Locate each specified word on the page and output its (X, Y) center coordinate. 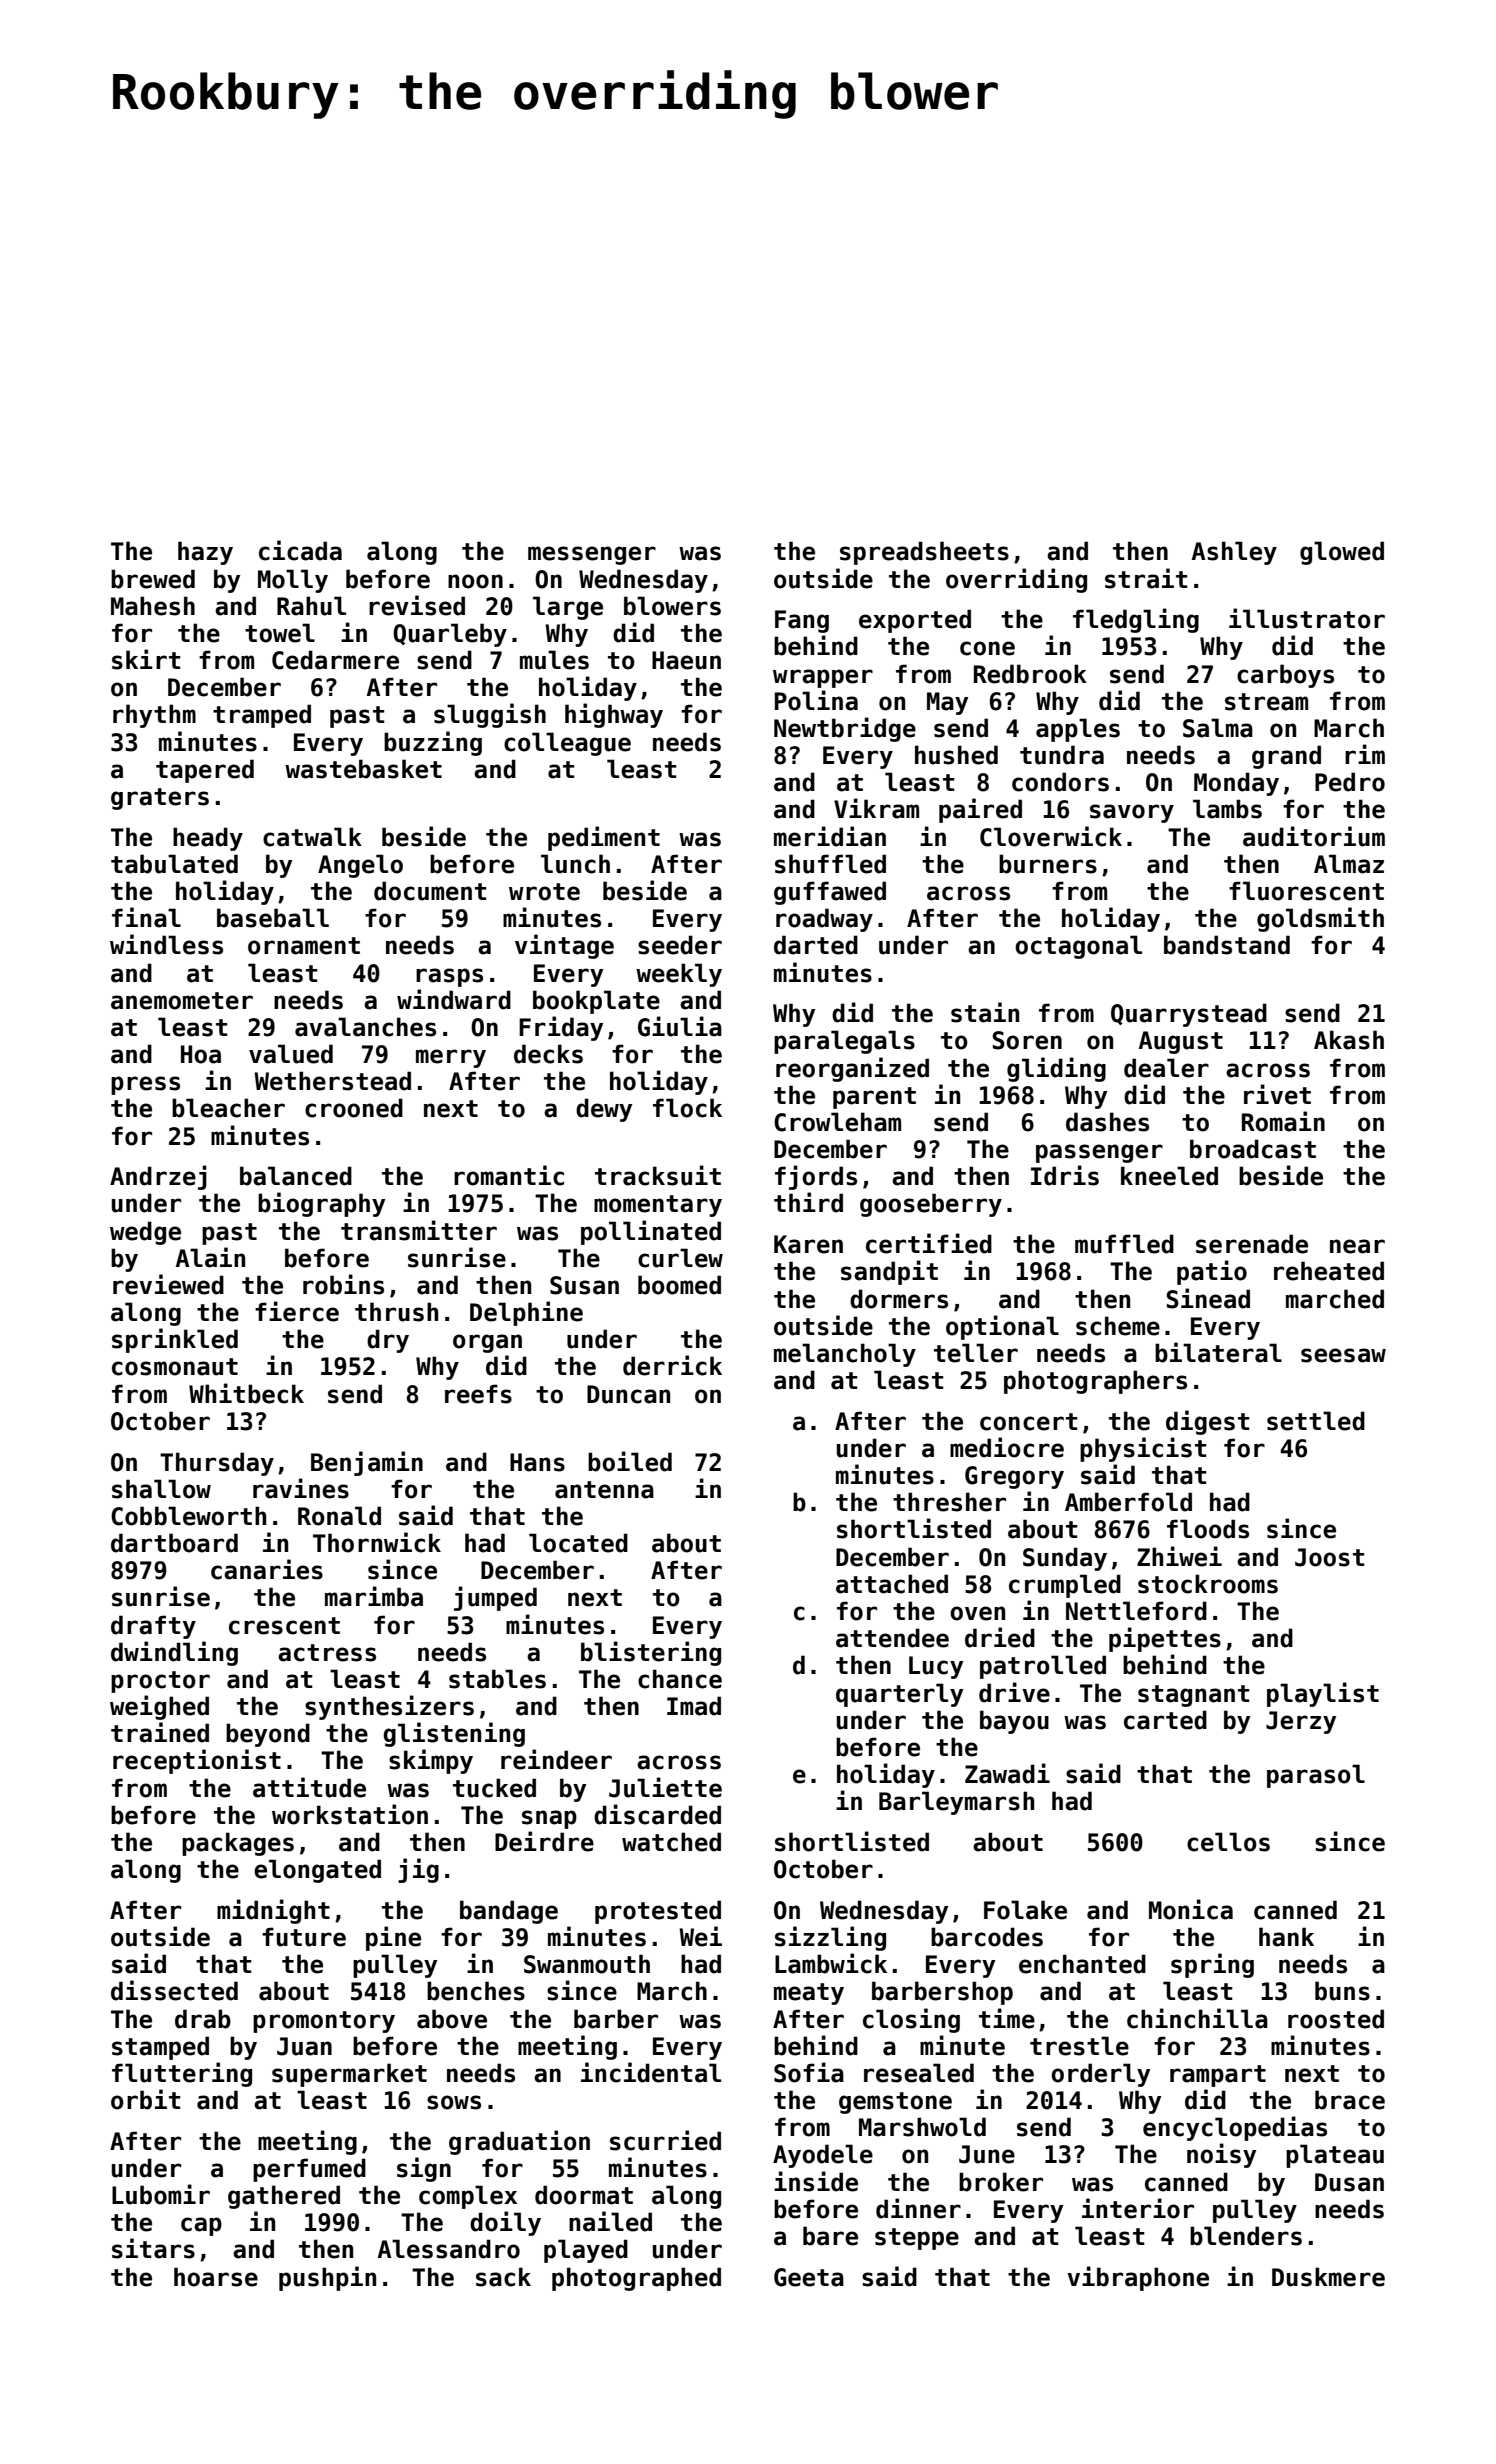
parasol (1316, 1776)
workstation (350, 1814)
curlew (680, 1258)
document (430, 891)
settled (1316, 1421)
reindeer (556, 1759)
